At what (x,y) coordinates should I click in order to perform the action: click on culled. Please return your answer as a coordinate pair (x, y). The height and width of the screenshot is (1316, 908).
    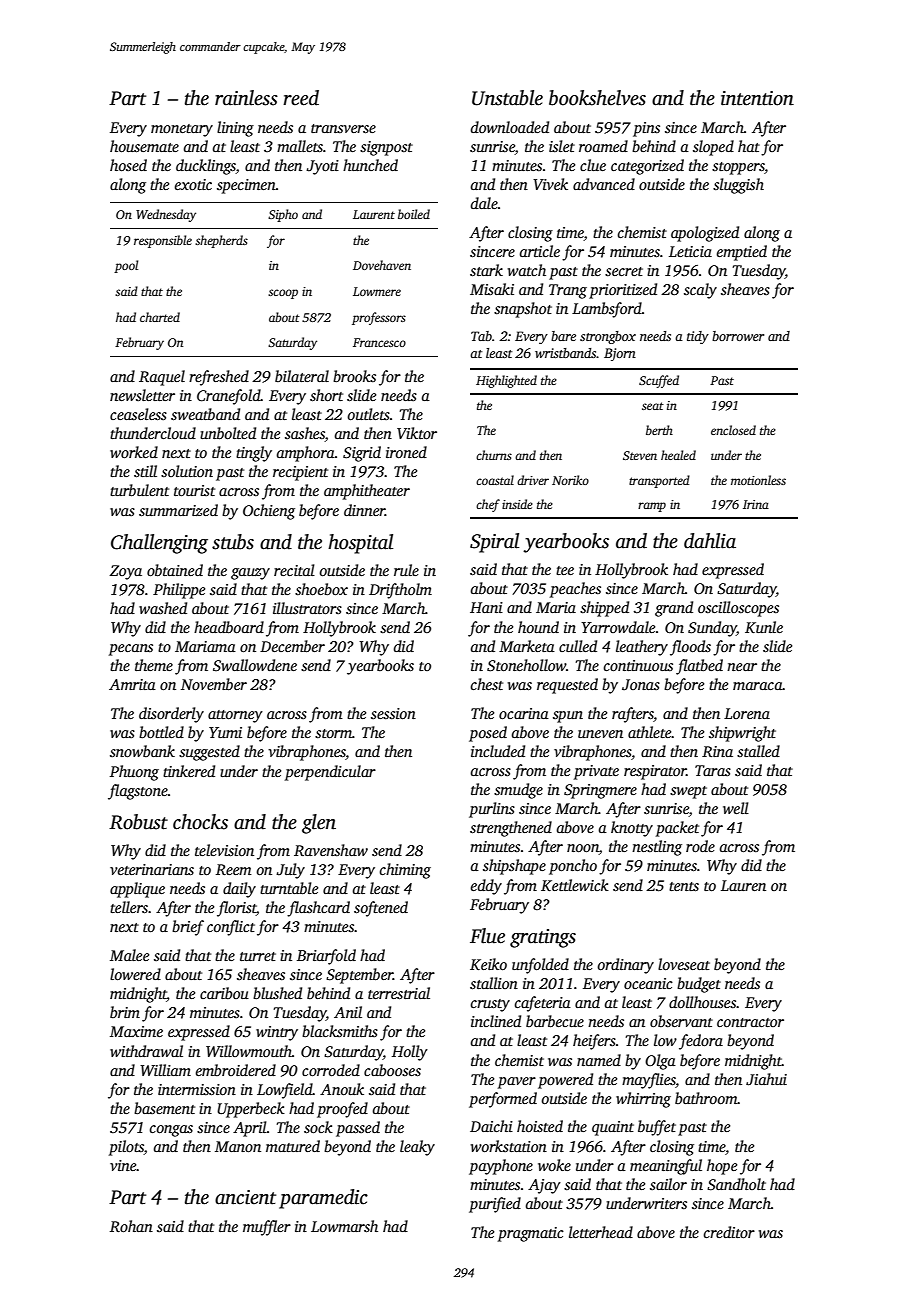
    Looking at the image, I should click on (578, 646).
